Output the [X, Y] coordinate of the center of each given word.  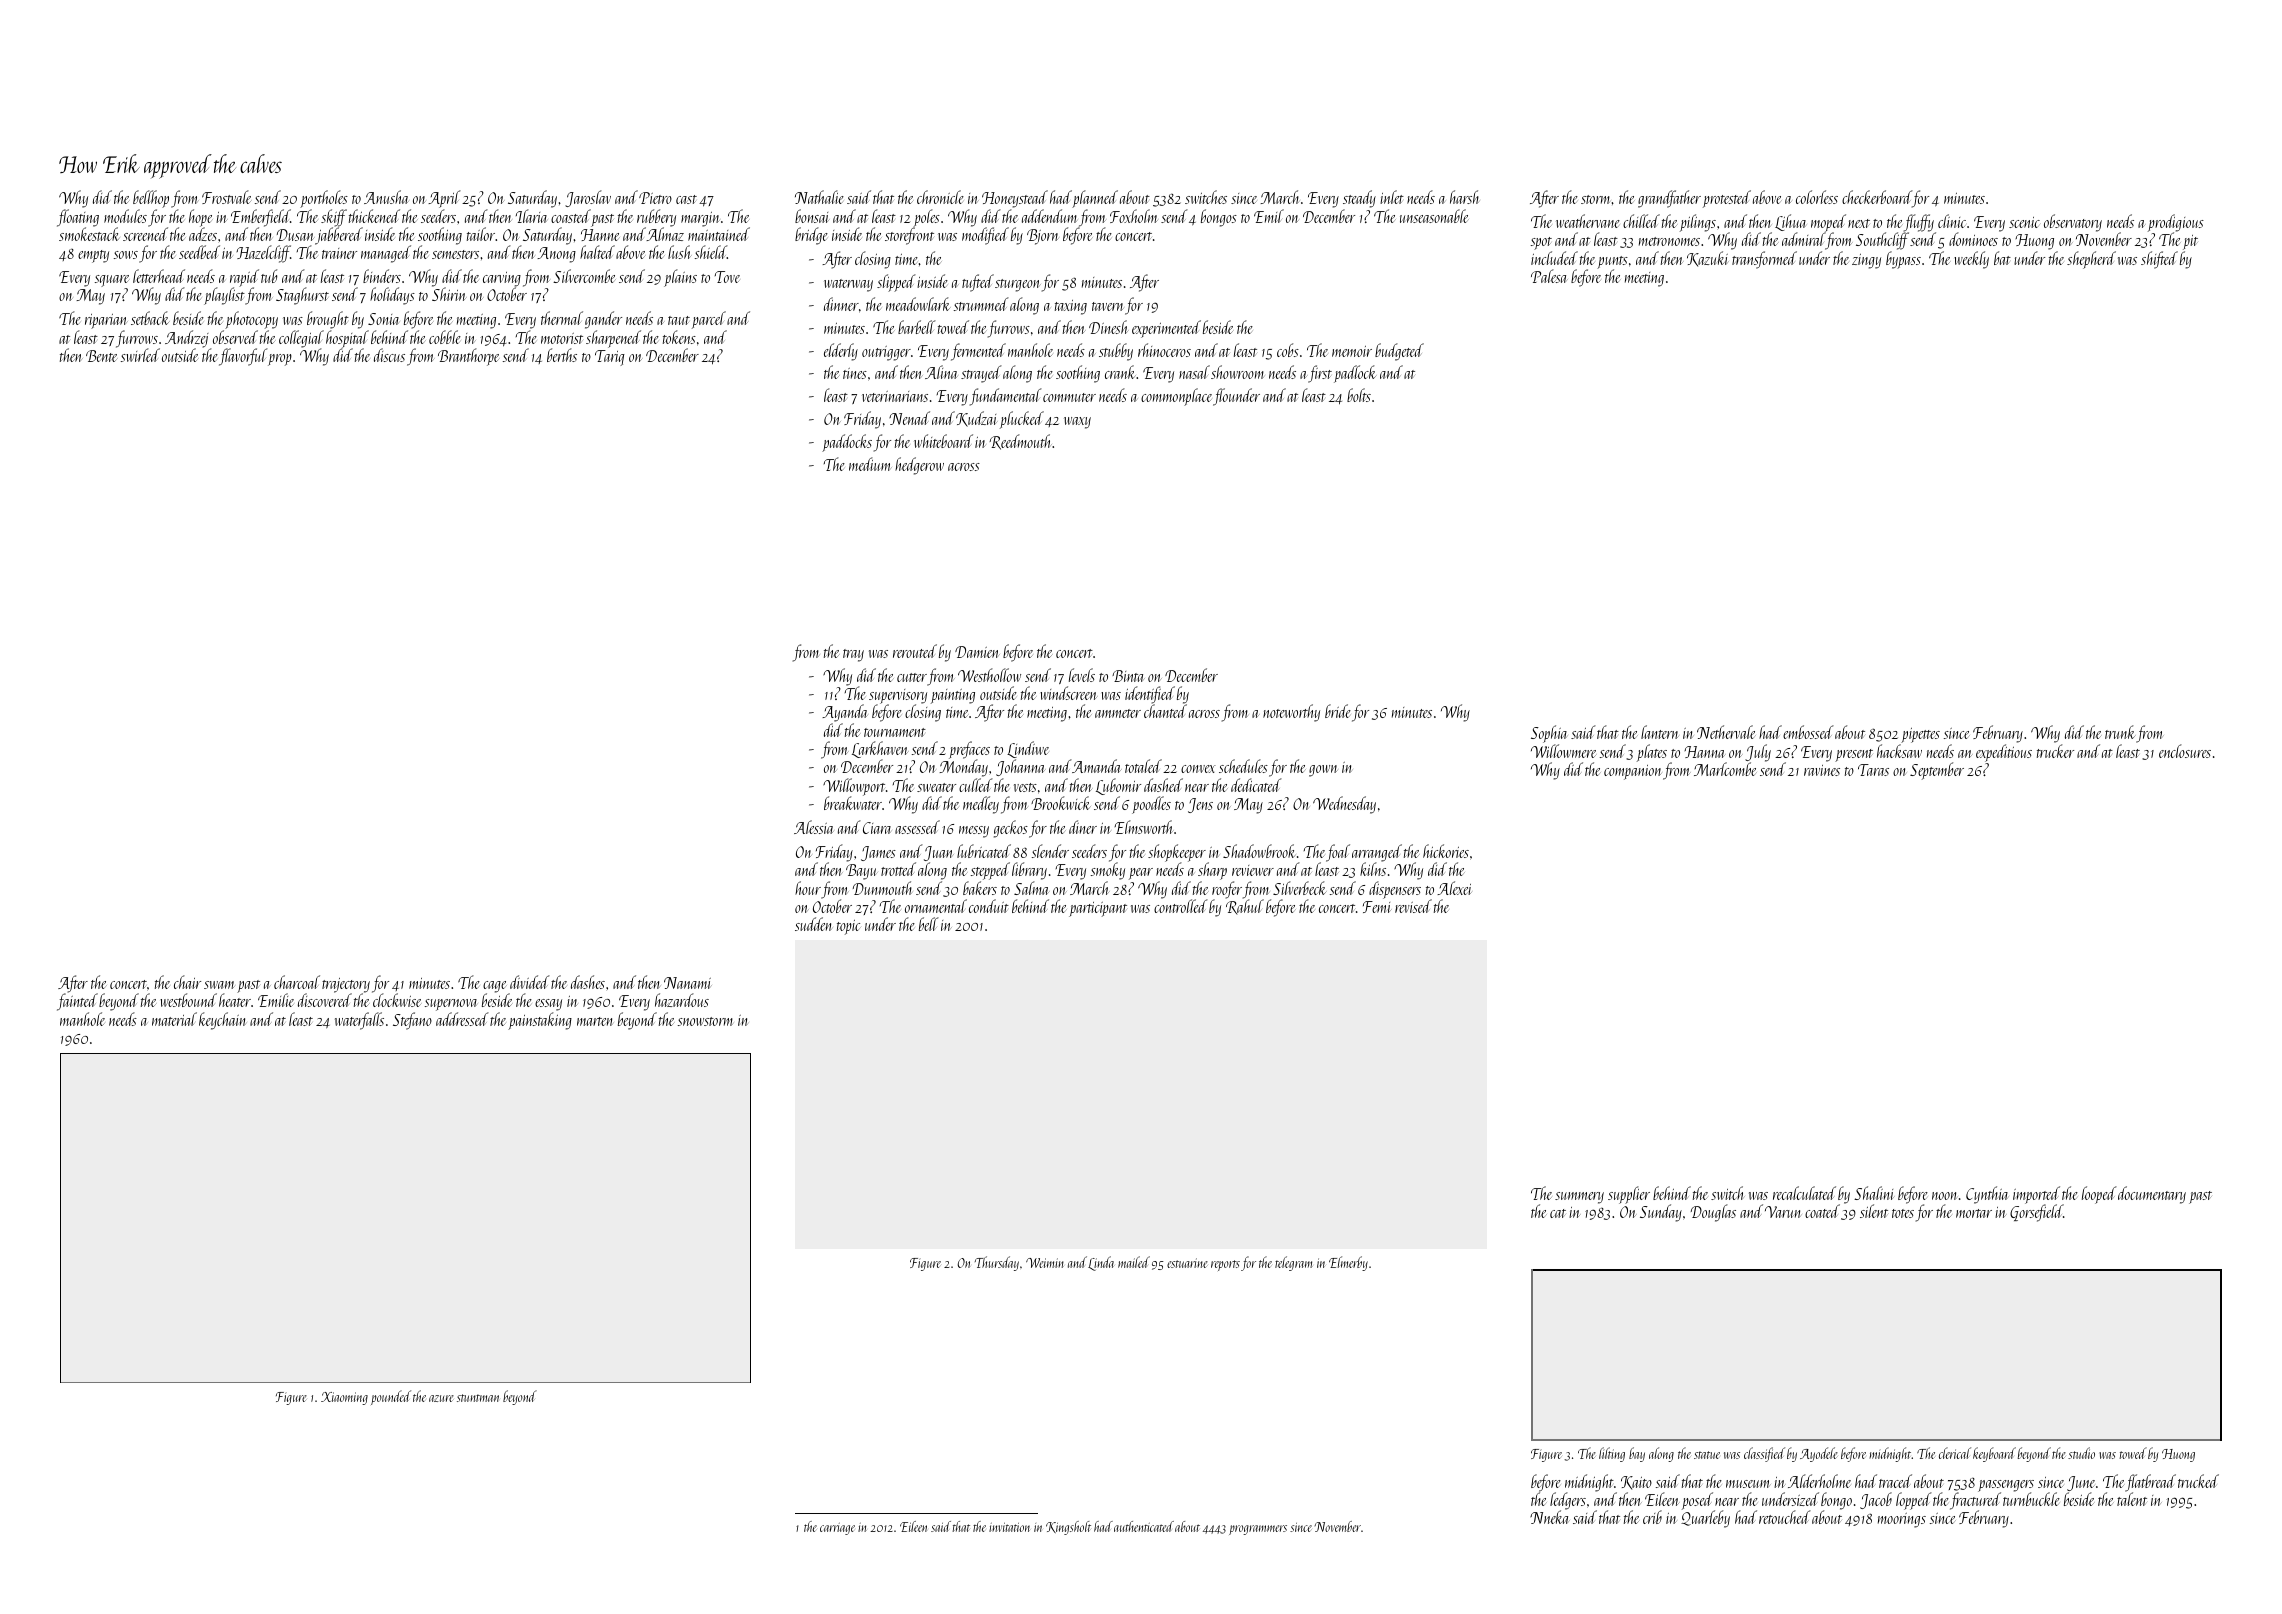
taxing [1071, 307]
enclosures [2185, 751]
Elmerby [1348, 1263]
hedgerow [919, 466]
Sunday [1661, 1213]
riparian [106, 321]
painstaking [540, 1021]
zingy [1866, 261]
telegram [1294, 1263]
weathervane [1588, 221]
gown [1323, 771]
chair [187, 982]
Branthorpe [468, 357]
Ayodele [1819, 1454]
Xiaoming [344, 1398]
